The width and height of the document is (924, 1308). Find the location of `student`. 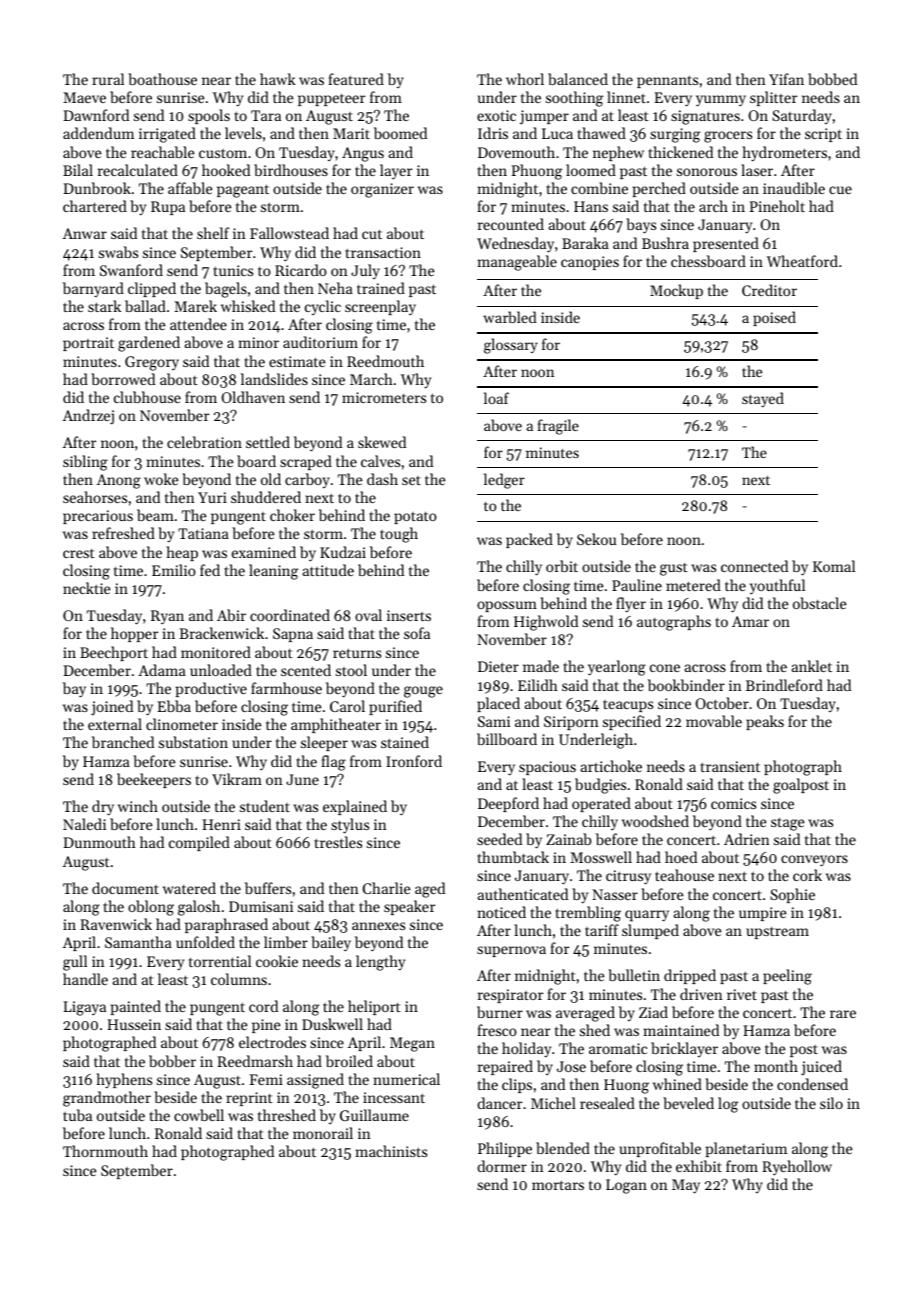

student is located at coordinates (265, 806).
